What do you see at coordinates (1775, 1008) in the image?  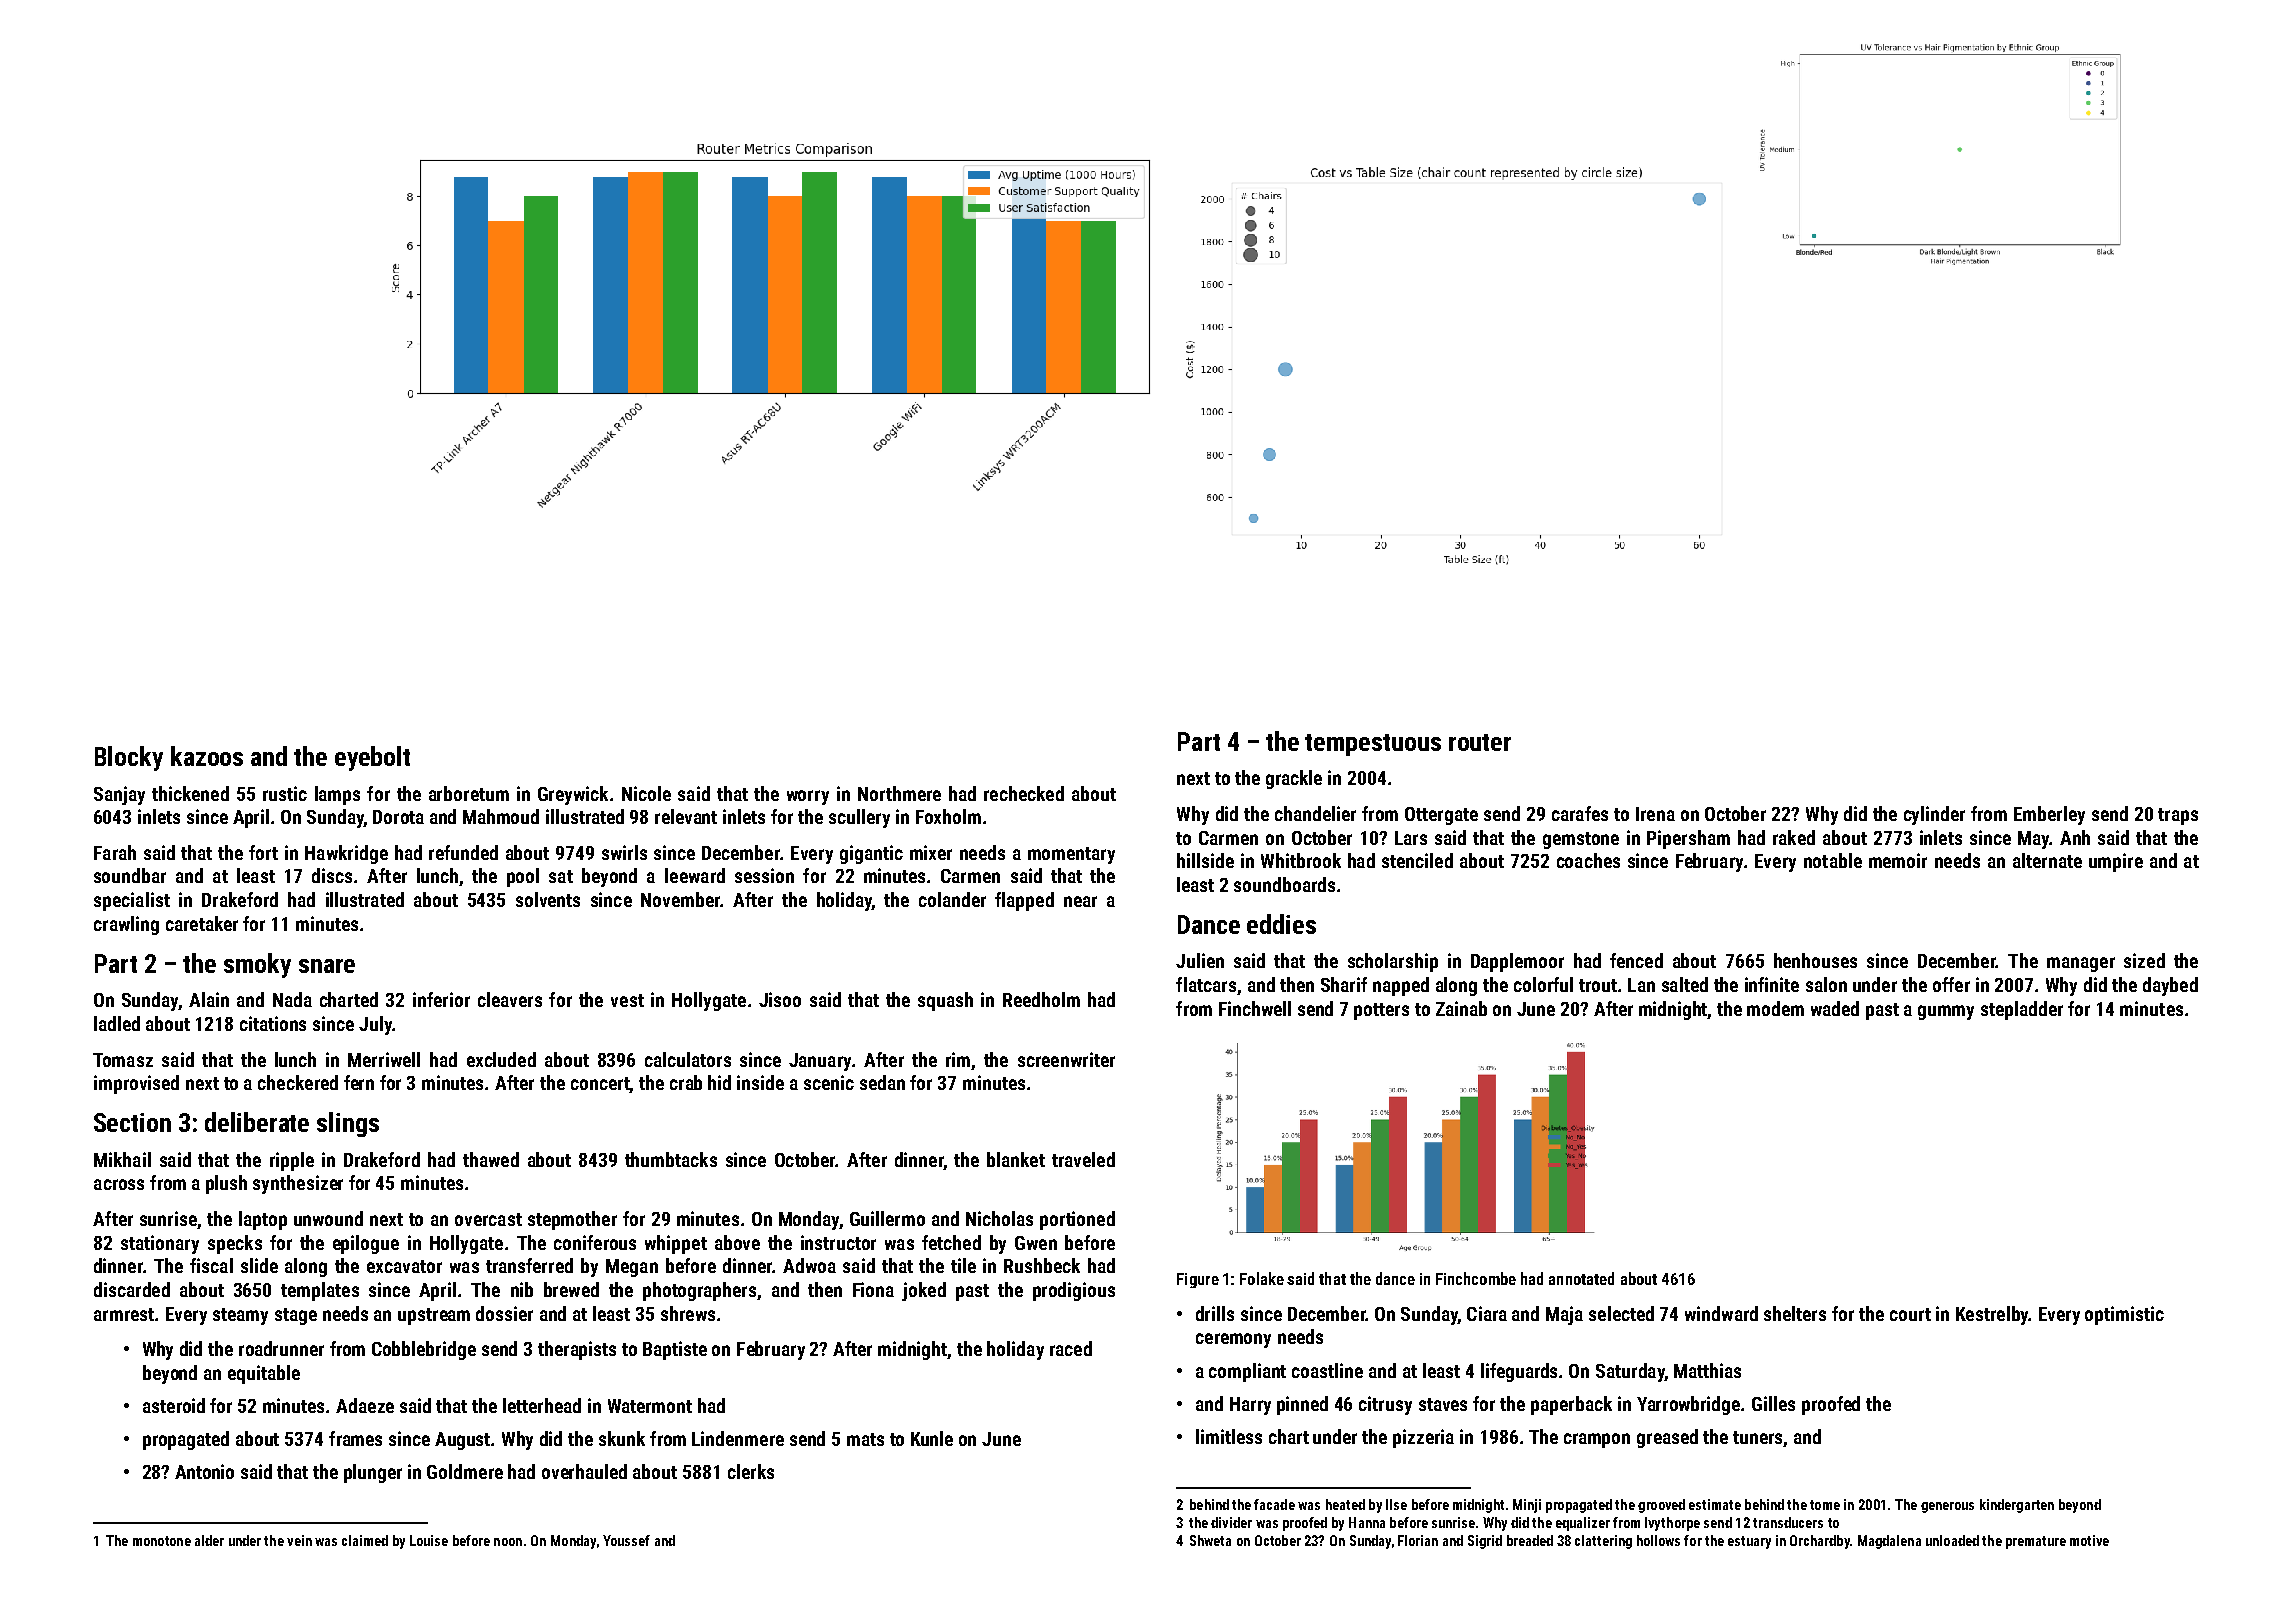 I see `modem` at bounding box center [1775, 1008].
